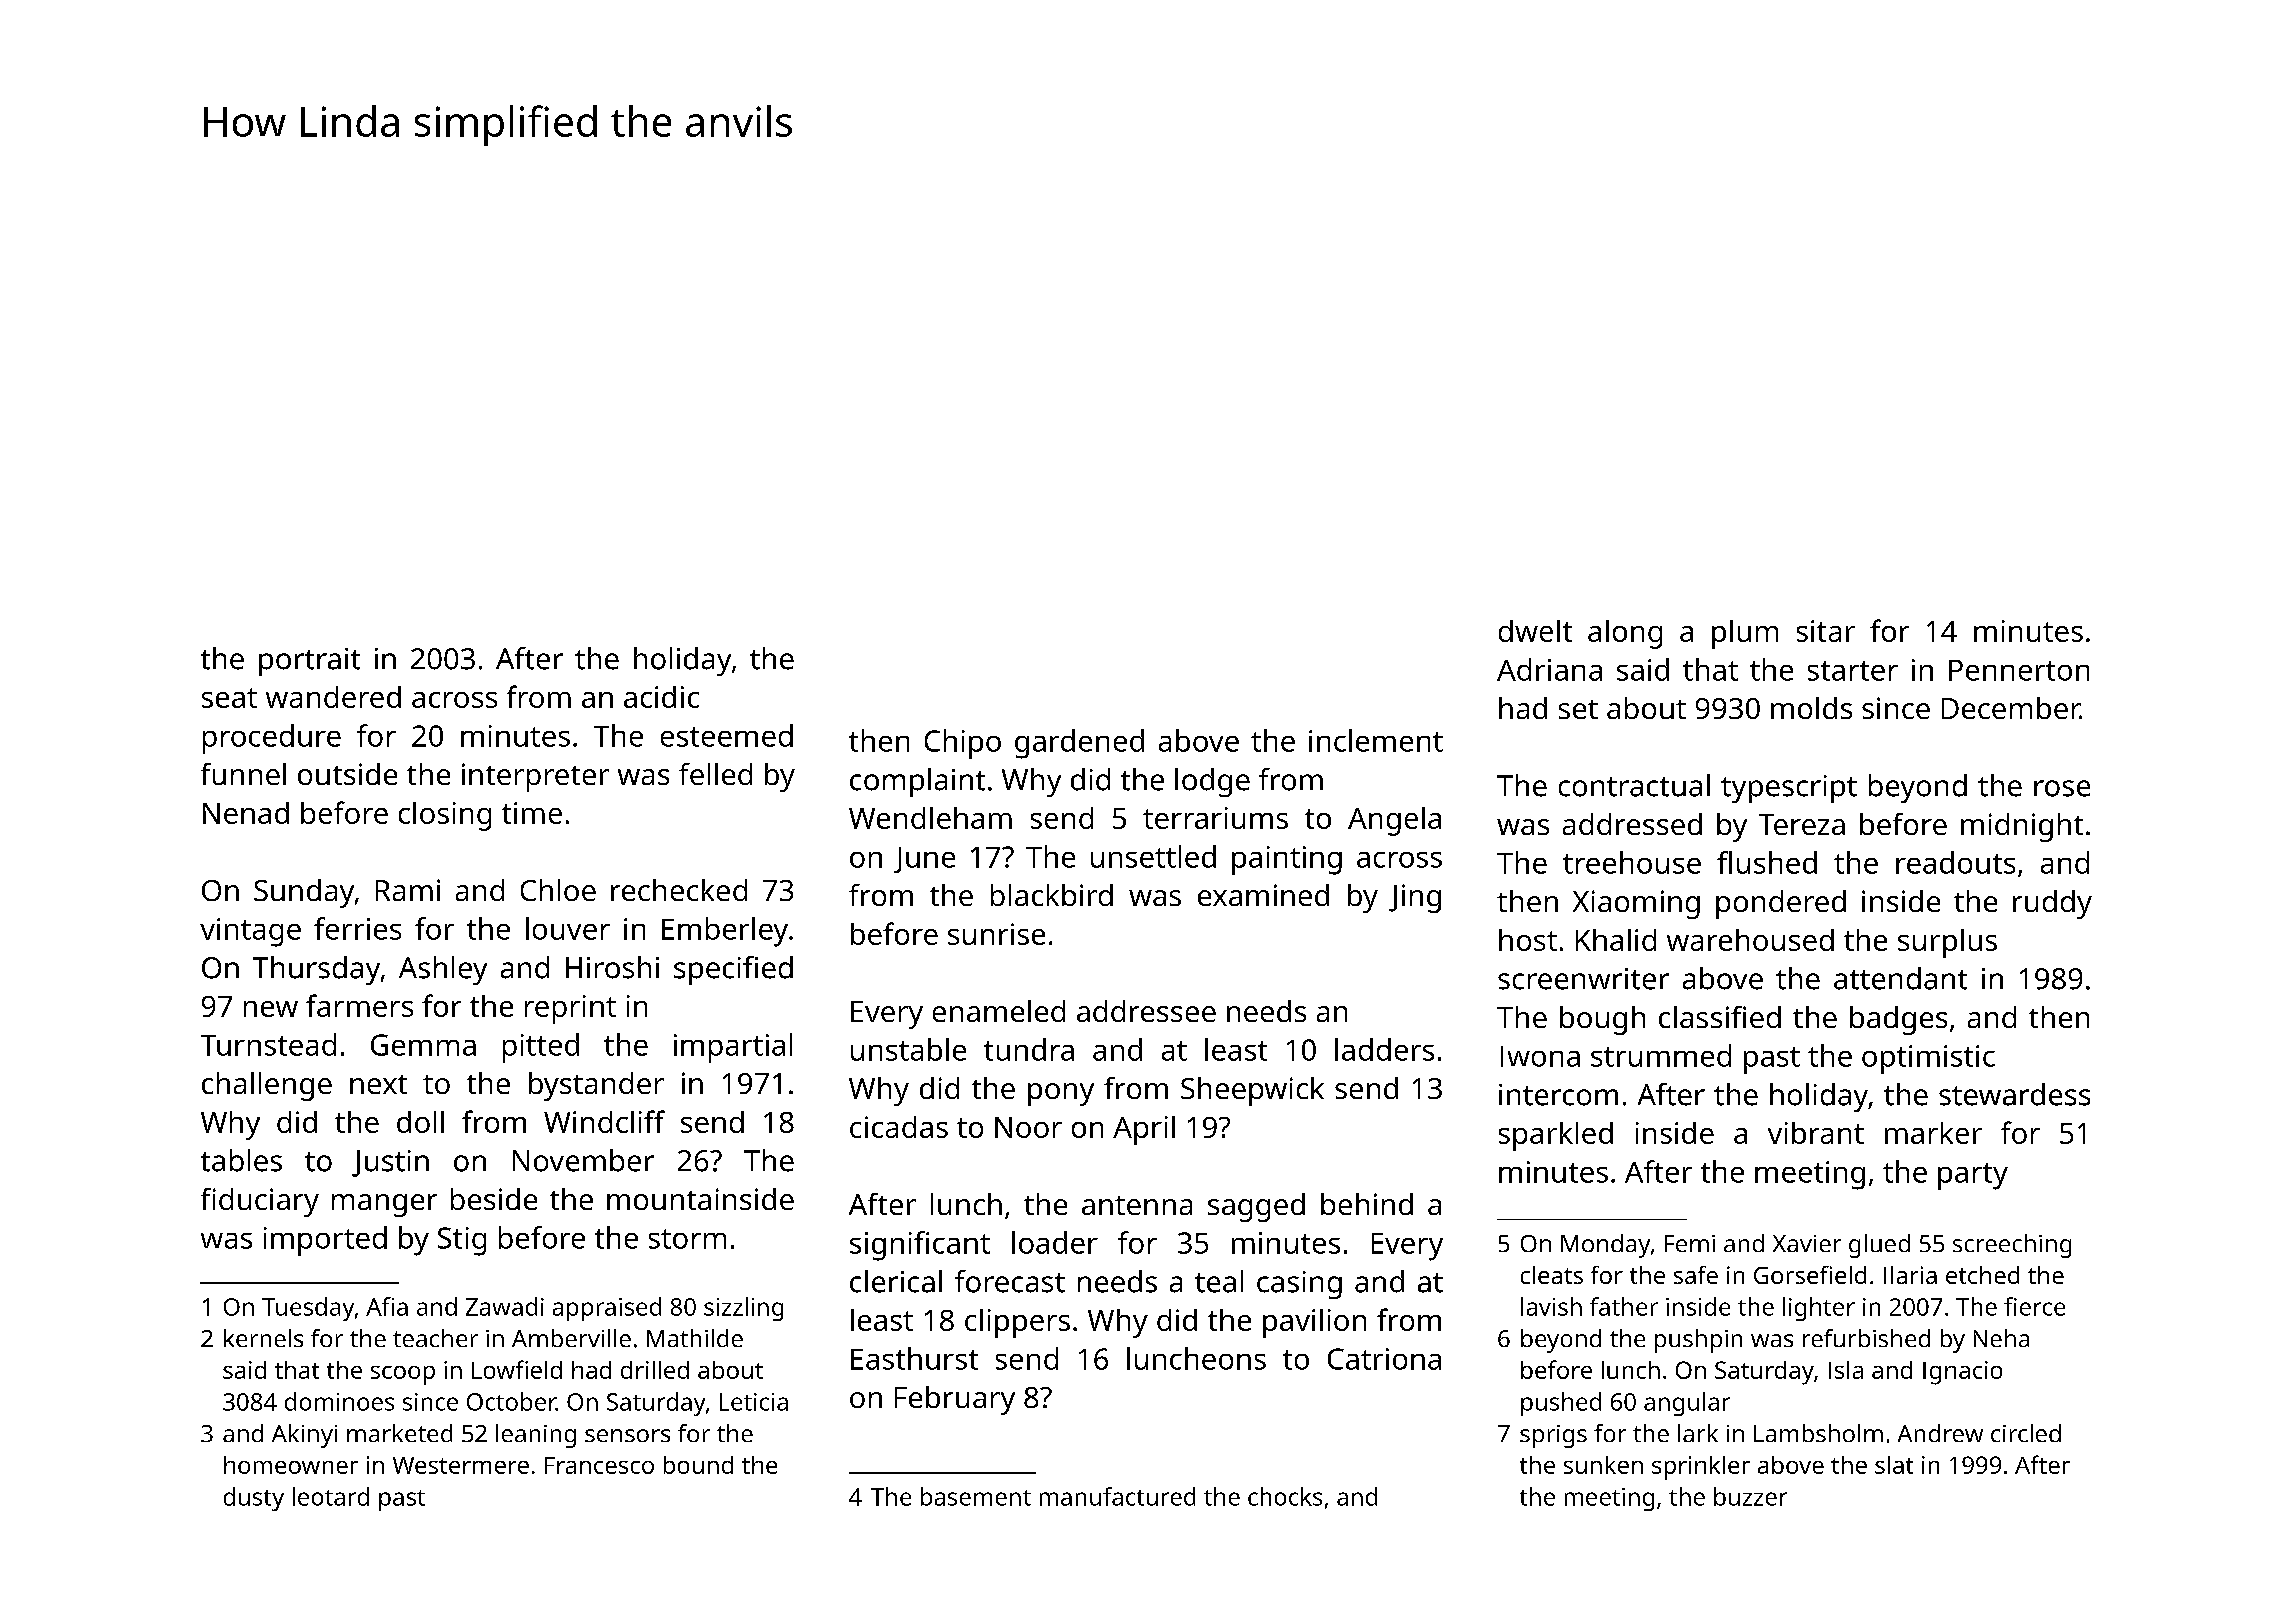  I want to click on optimistic, so click(1928, 1059).
